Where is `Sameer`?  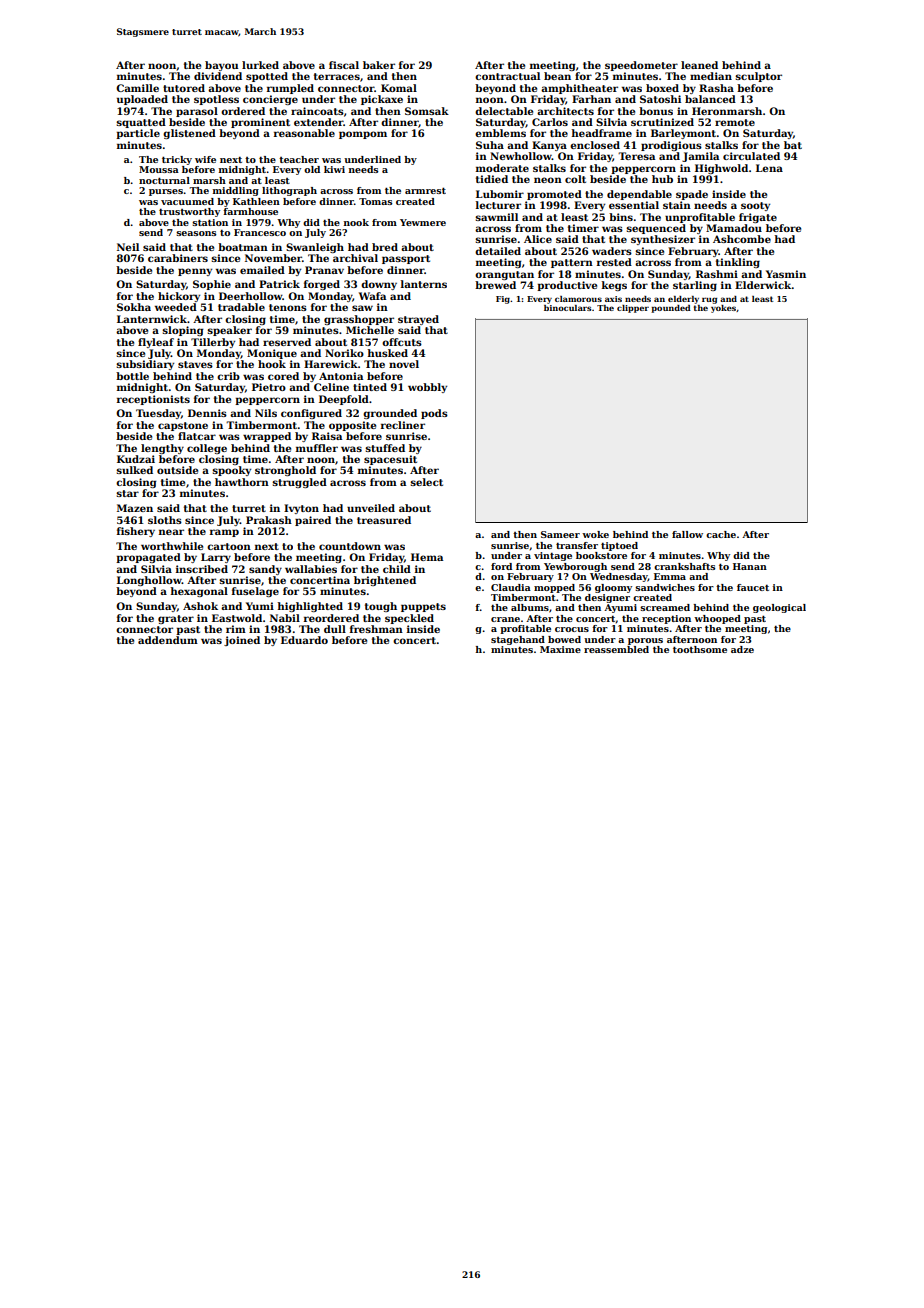 Sameer is located at coordinates (560, 534).
